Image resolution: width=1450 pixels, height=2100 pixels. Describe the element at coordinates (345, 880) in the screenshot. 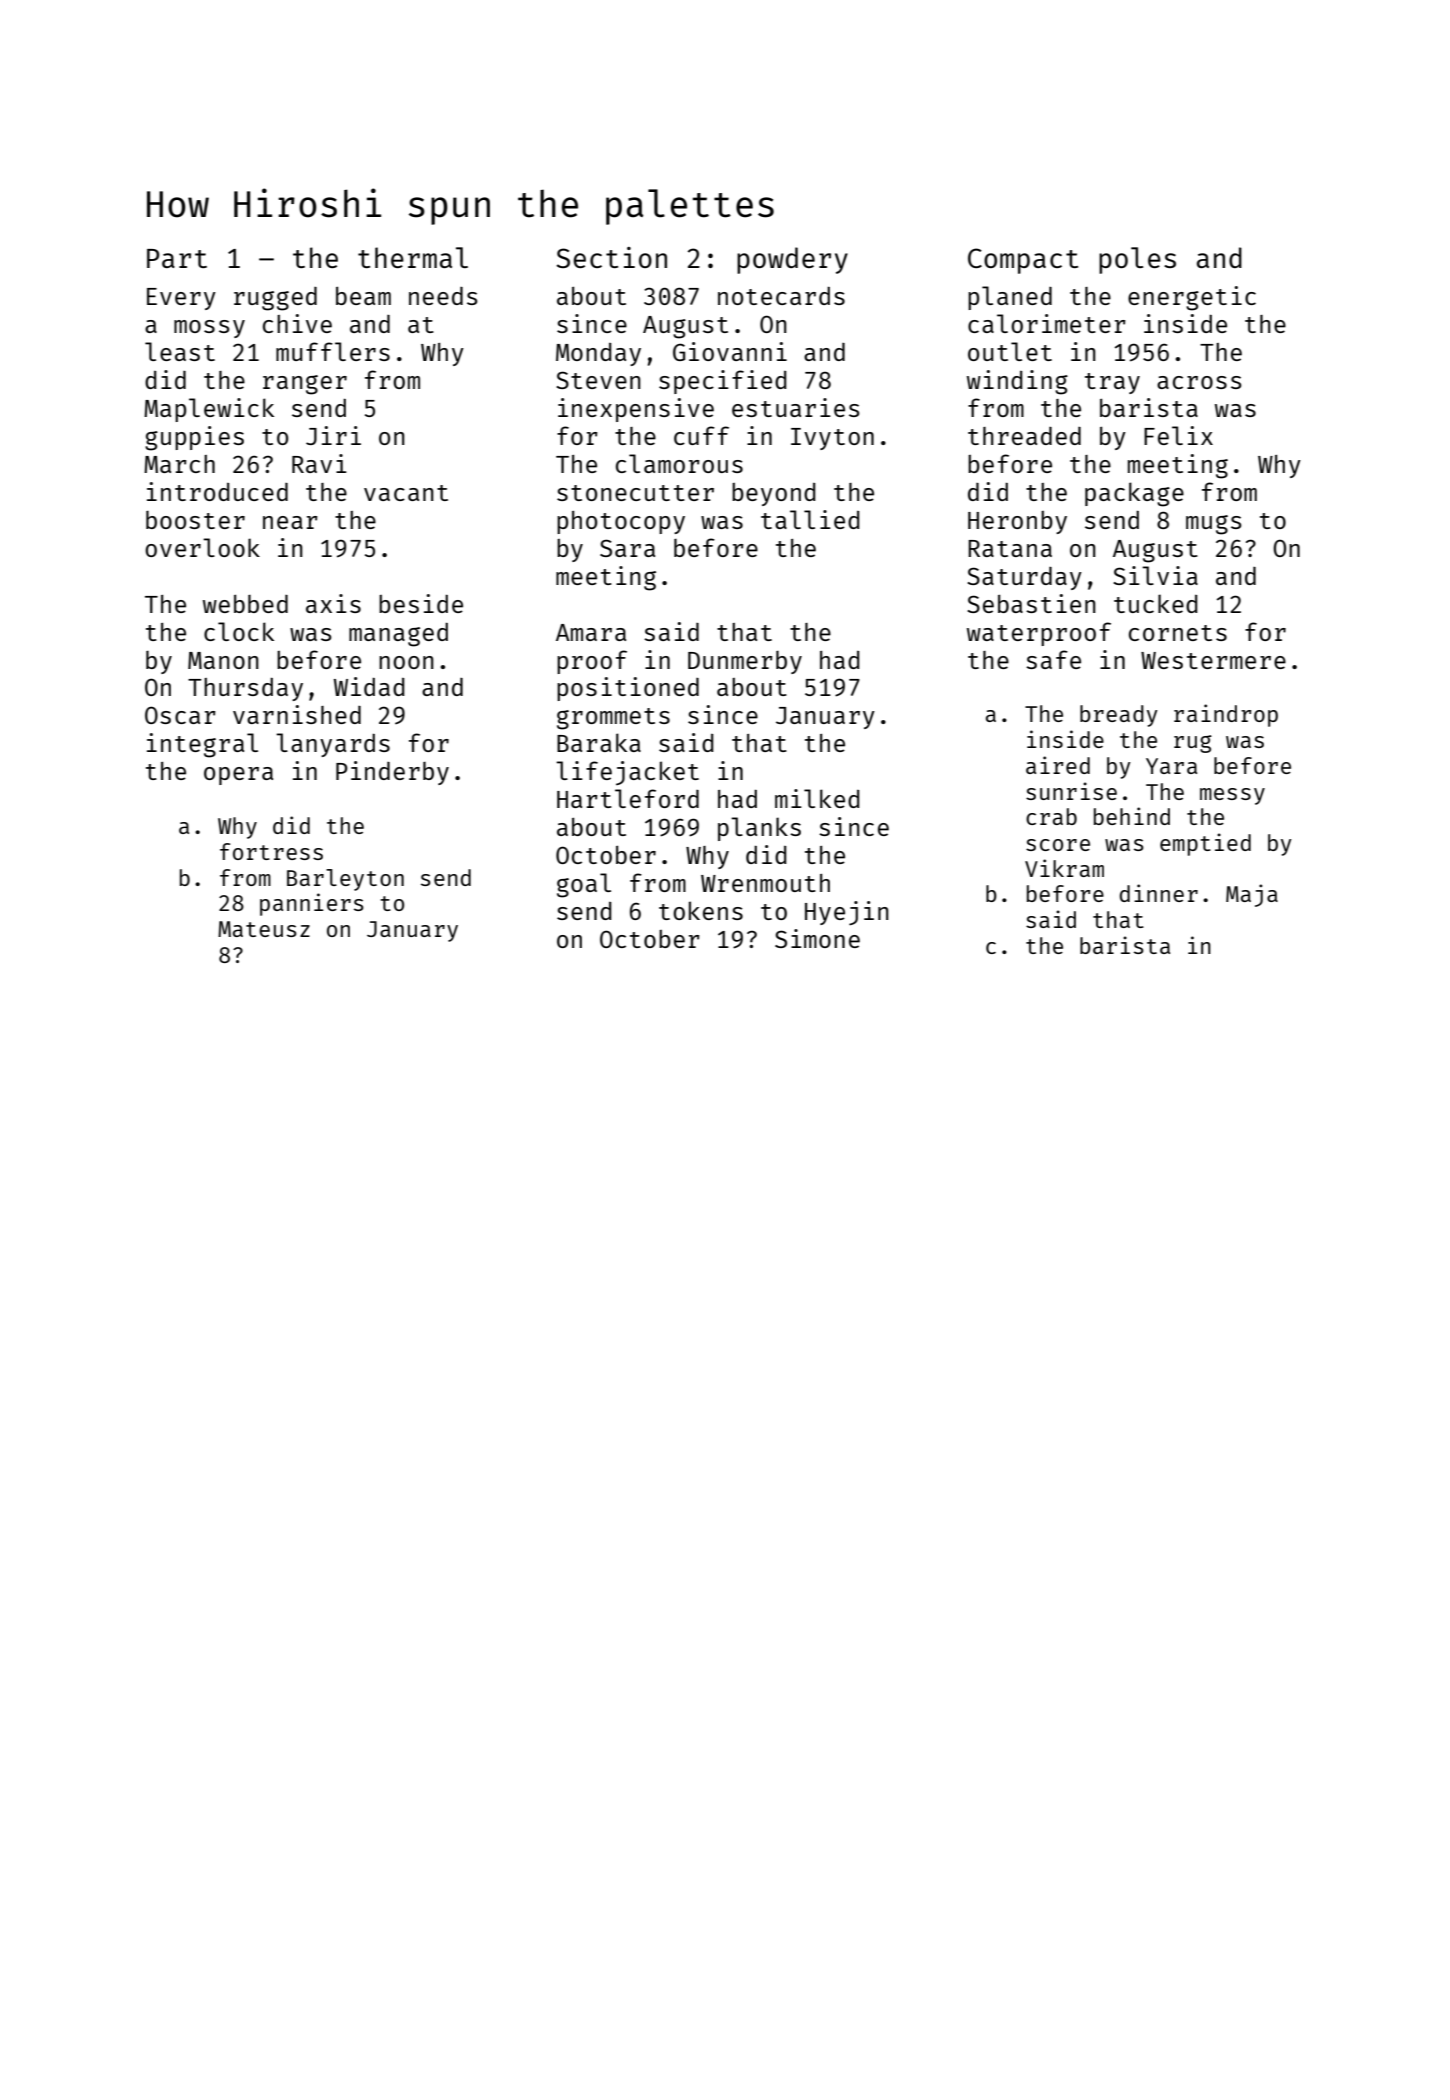

I see `Barleyton` at that location.
